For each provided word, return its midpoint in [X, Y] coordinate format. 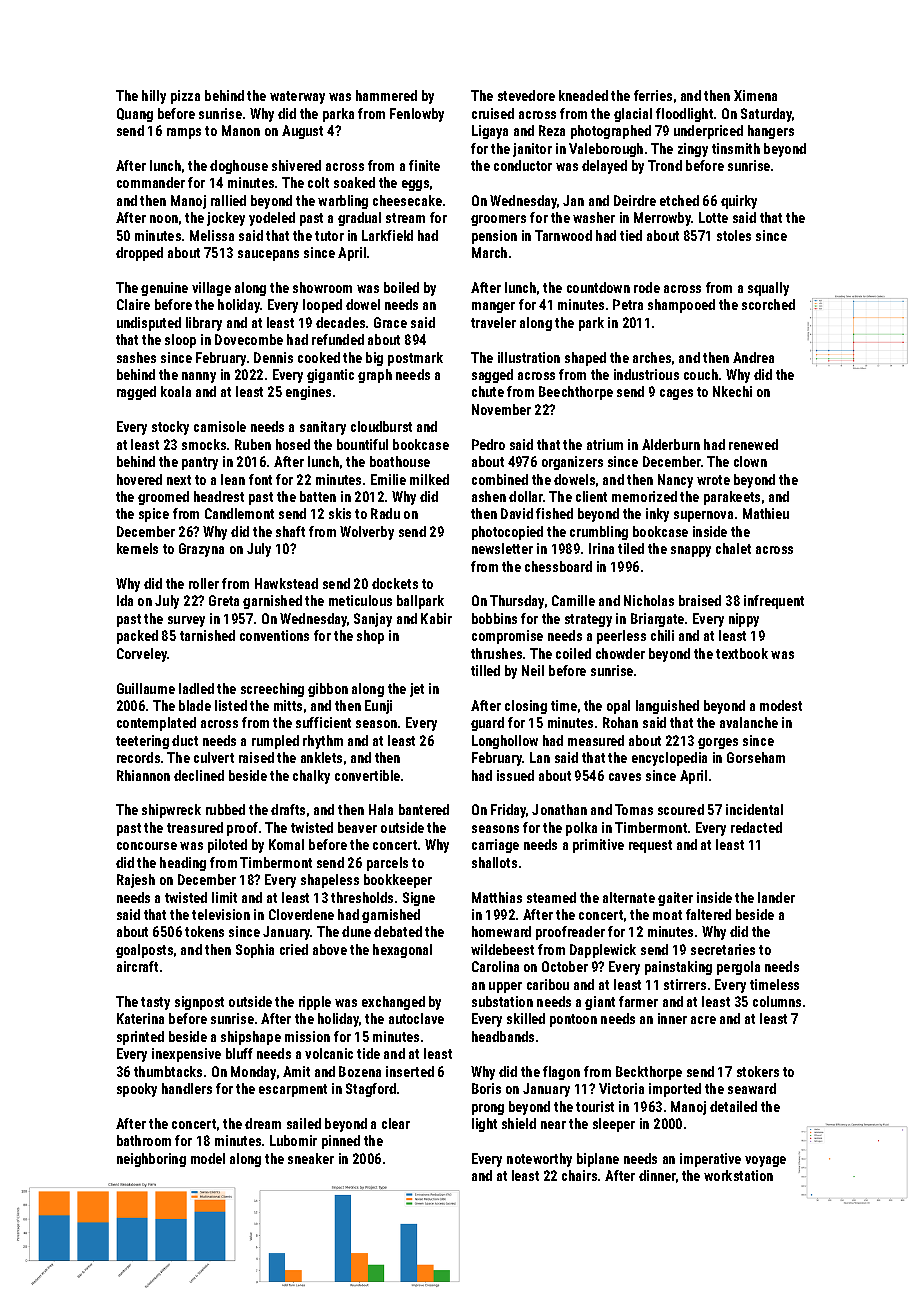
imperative [710, 1160]
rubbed [225, 809]
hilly [154, 97]
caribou [548, 984]
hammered [386, 95]
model [208, 1158]
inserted [410, 1071]
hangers [771, 132]
